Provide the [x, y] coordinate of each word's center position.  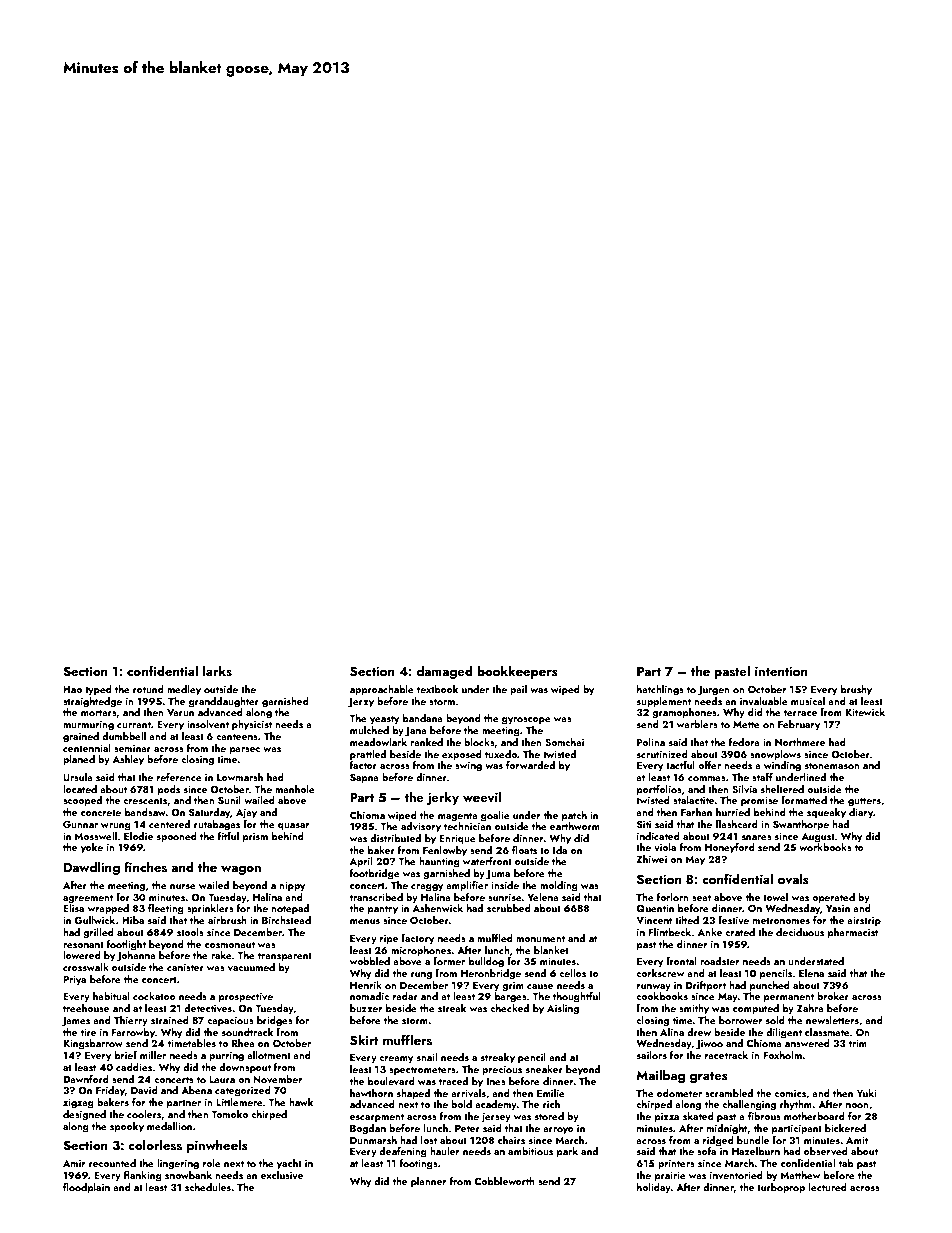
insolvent [208, 724]
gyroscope [526, 721]
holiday [654, 1188]
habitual [111, 996]
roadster [720, 961]
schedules [208, 1187]
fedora [744, 742]
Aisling [563, 1009]
